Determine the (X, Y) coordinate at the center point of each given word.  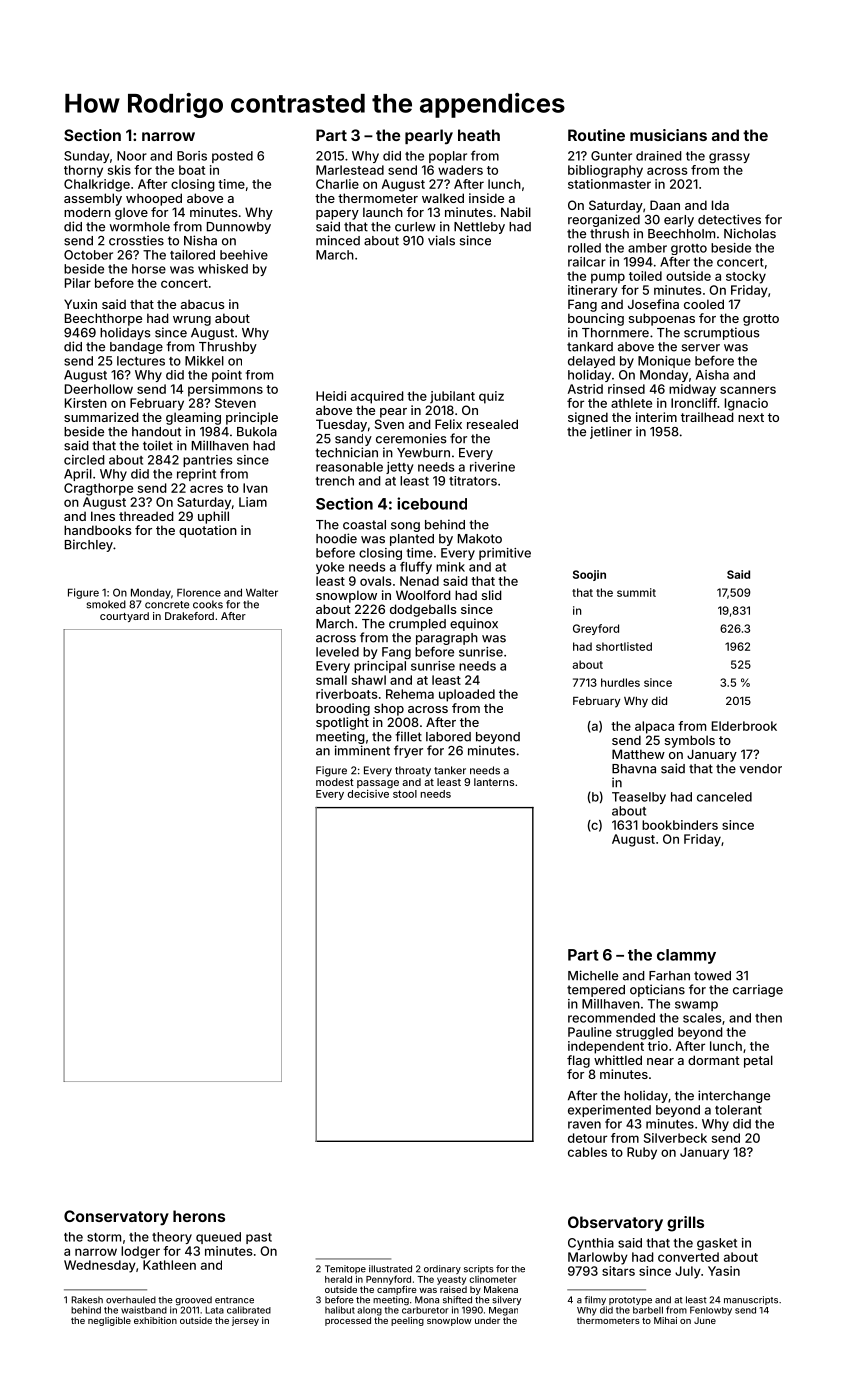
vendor (760, 769)
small (331, 680)
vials (441, 240)
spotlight (342, 723)
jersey (245, 1321)
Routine (596, 135)
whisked (223, 269)
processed (348, 1321)
